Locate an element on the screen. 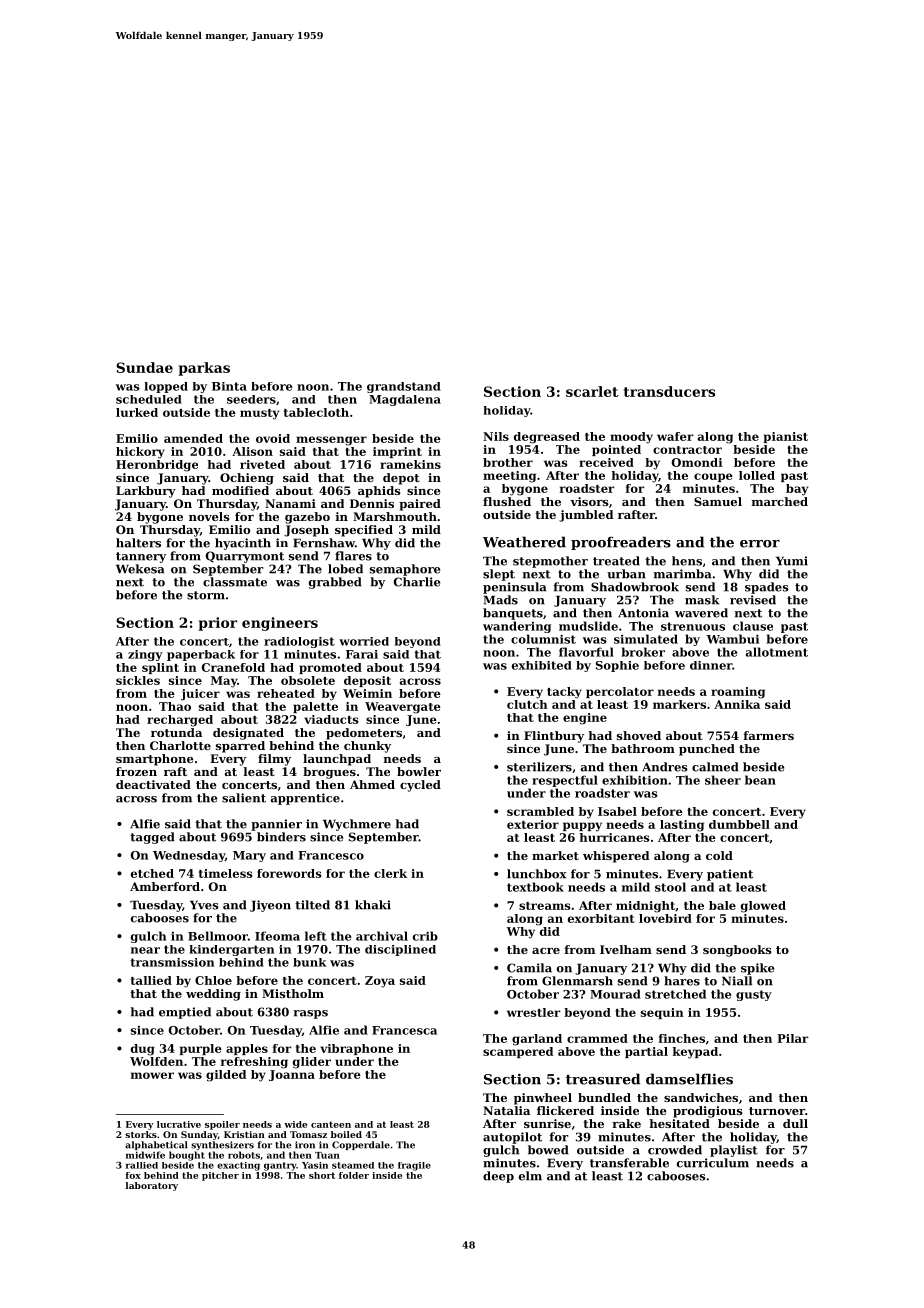  Weimin is located at coordinates (367, 693).
